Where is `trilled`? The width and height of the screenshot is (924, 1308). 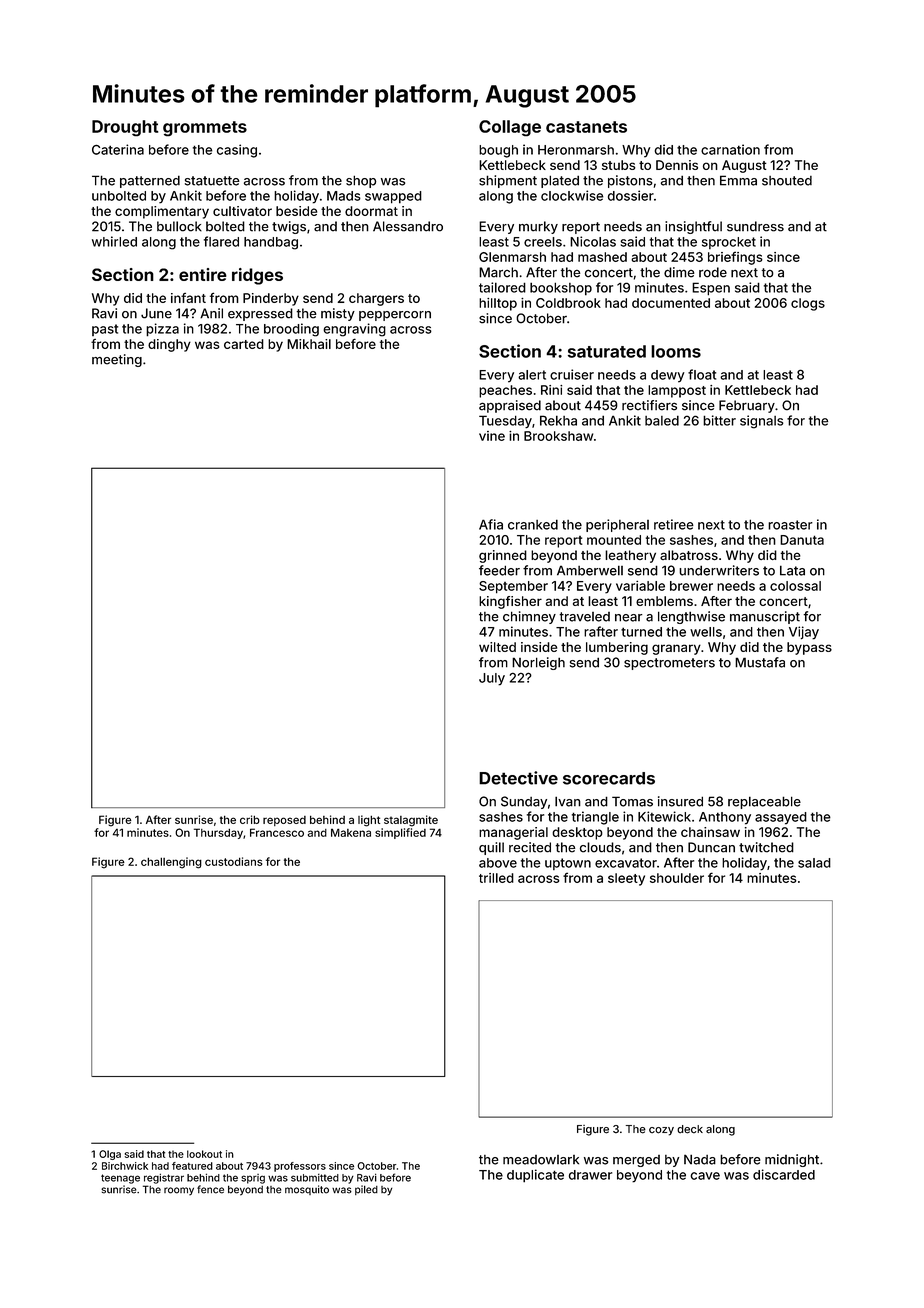 trilled is located at coordinates (496, 878).
